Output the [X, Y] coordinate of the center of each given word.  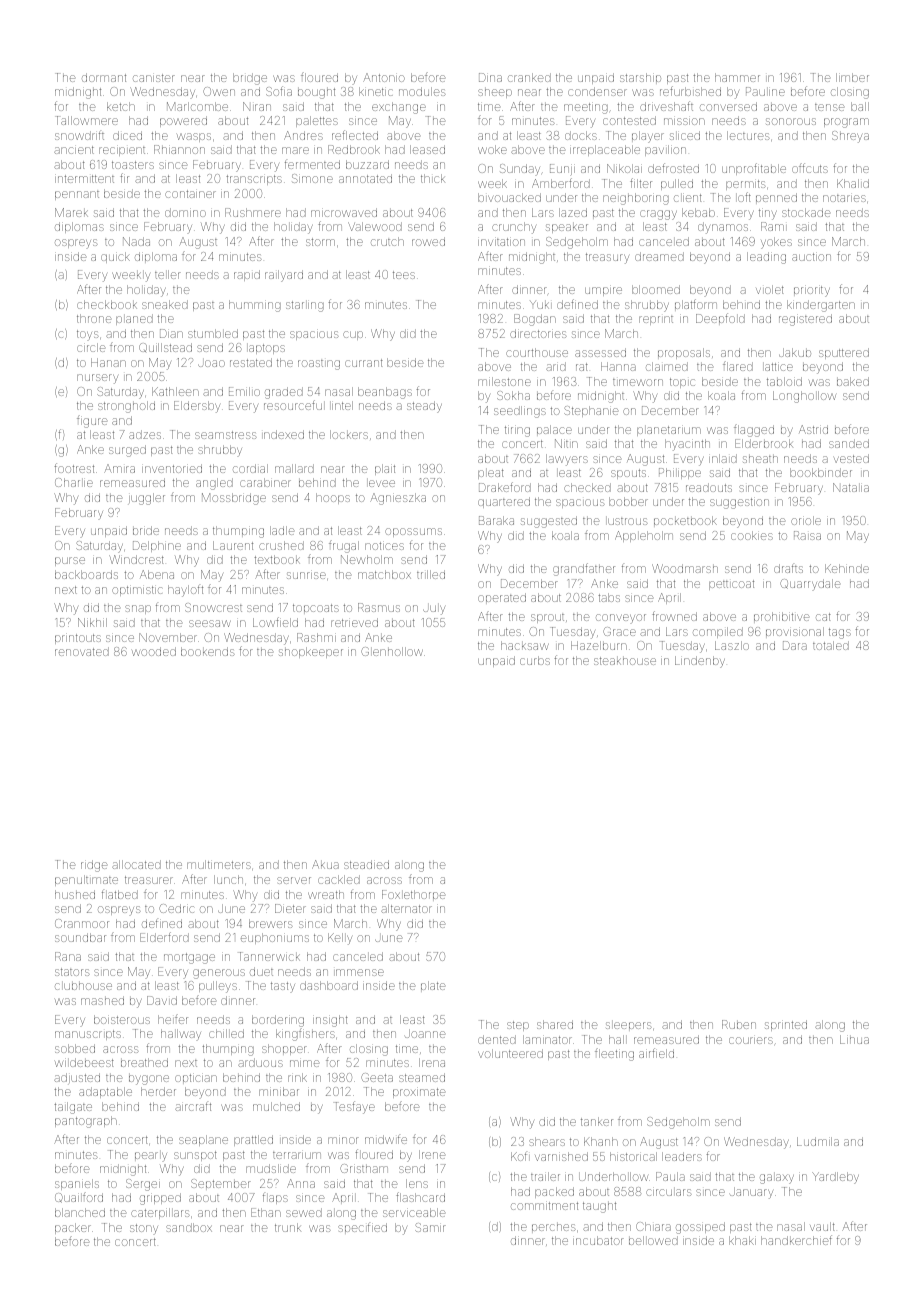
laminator [547, 1039]
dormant [104, 77]
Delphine [157, 546]
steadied [366, 864]
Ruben [739, 1024]
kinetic [376, 91]
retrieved [354, 622]
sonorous [791, 121]
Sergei [143, 1185]
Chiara [653, 1226]
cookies [752, 535]
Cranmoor [82, 923]
